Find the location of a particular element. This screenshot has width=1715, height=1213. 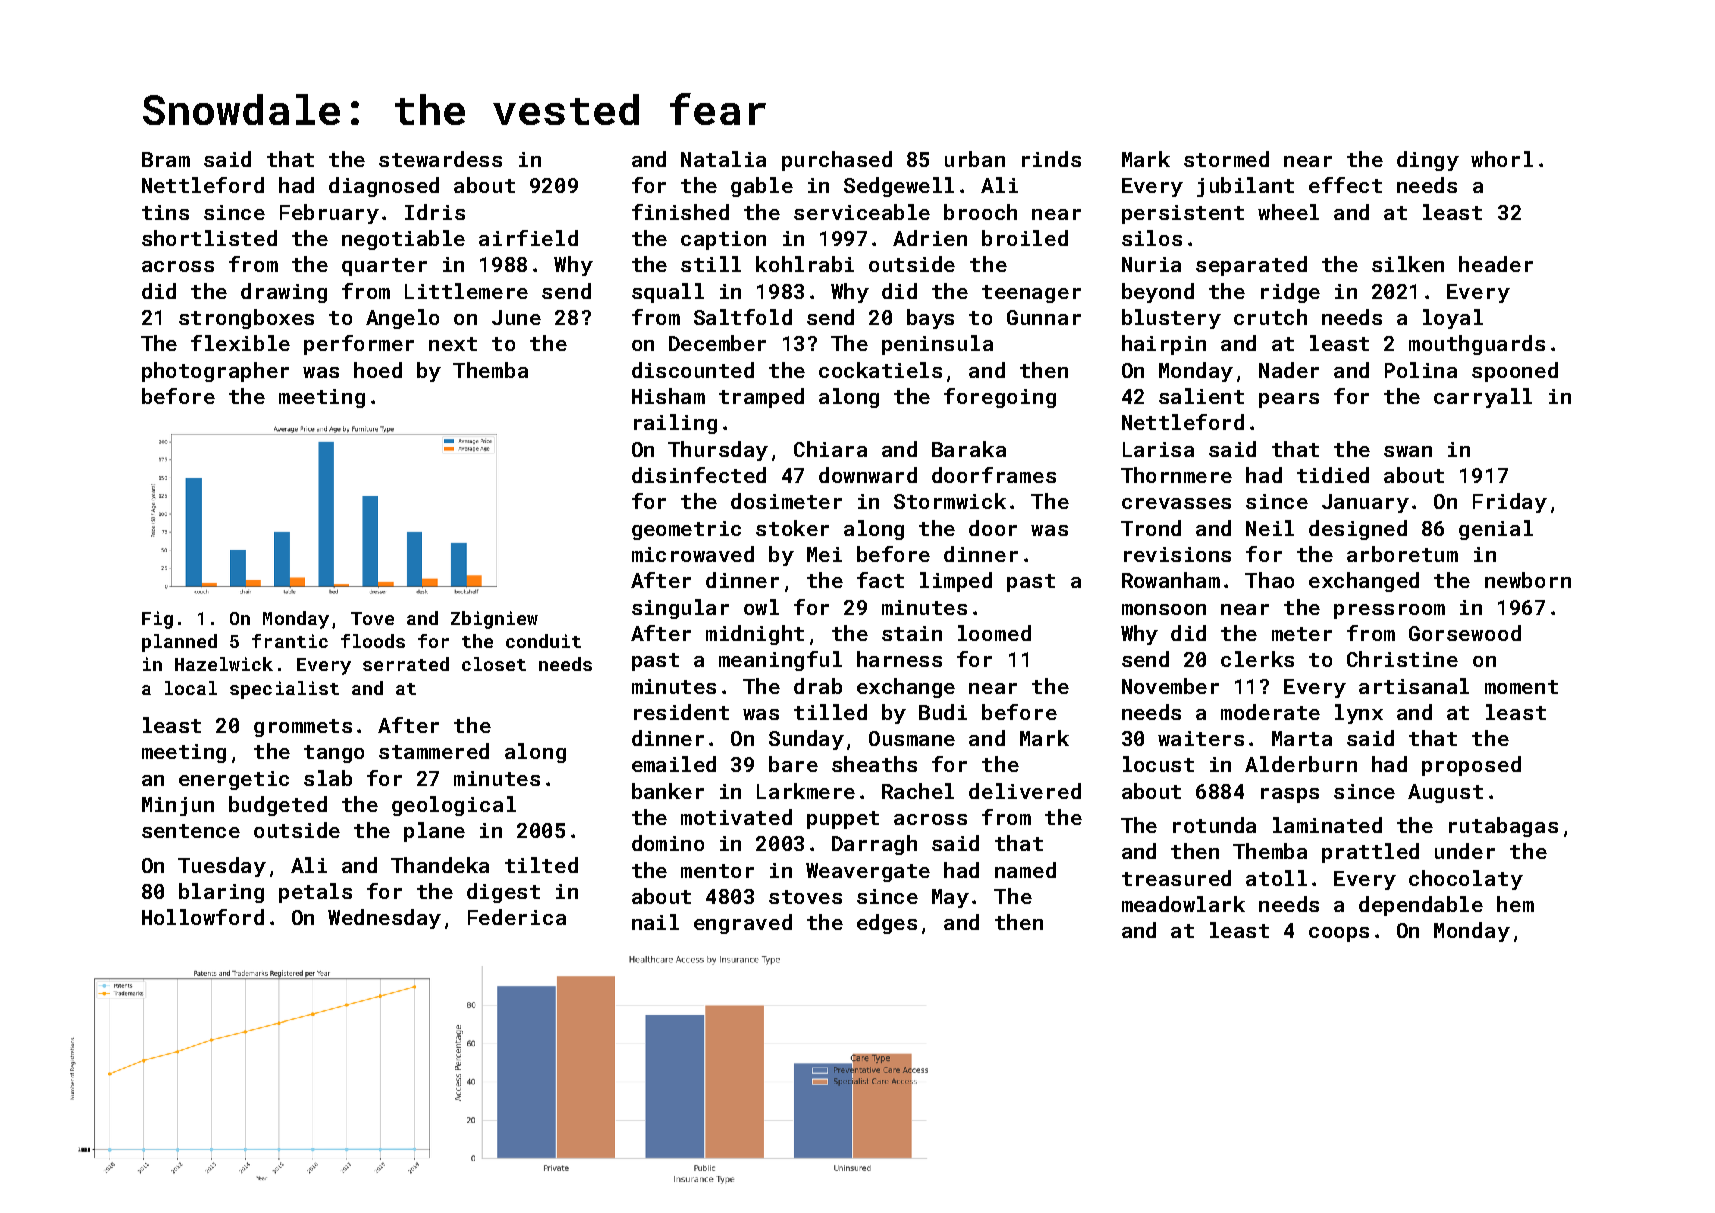

whorl is located at coordinates (1502, 159).
